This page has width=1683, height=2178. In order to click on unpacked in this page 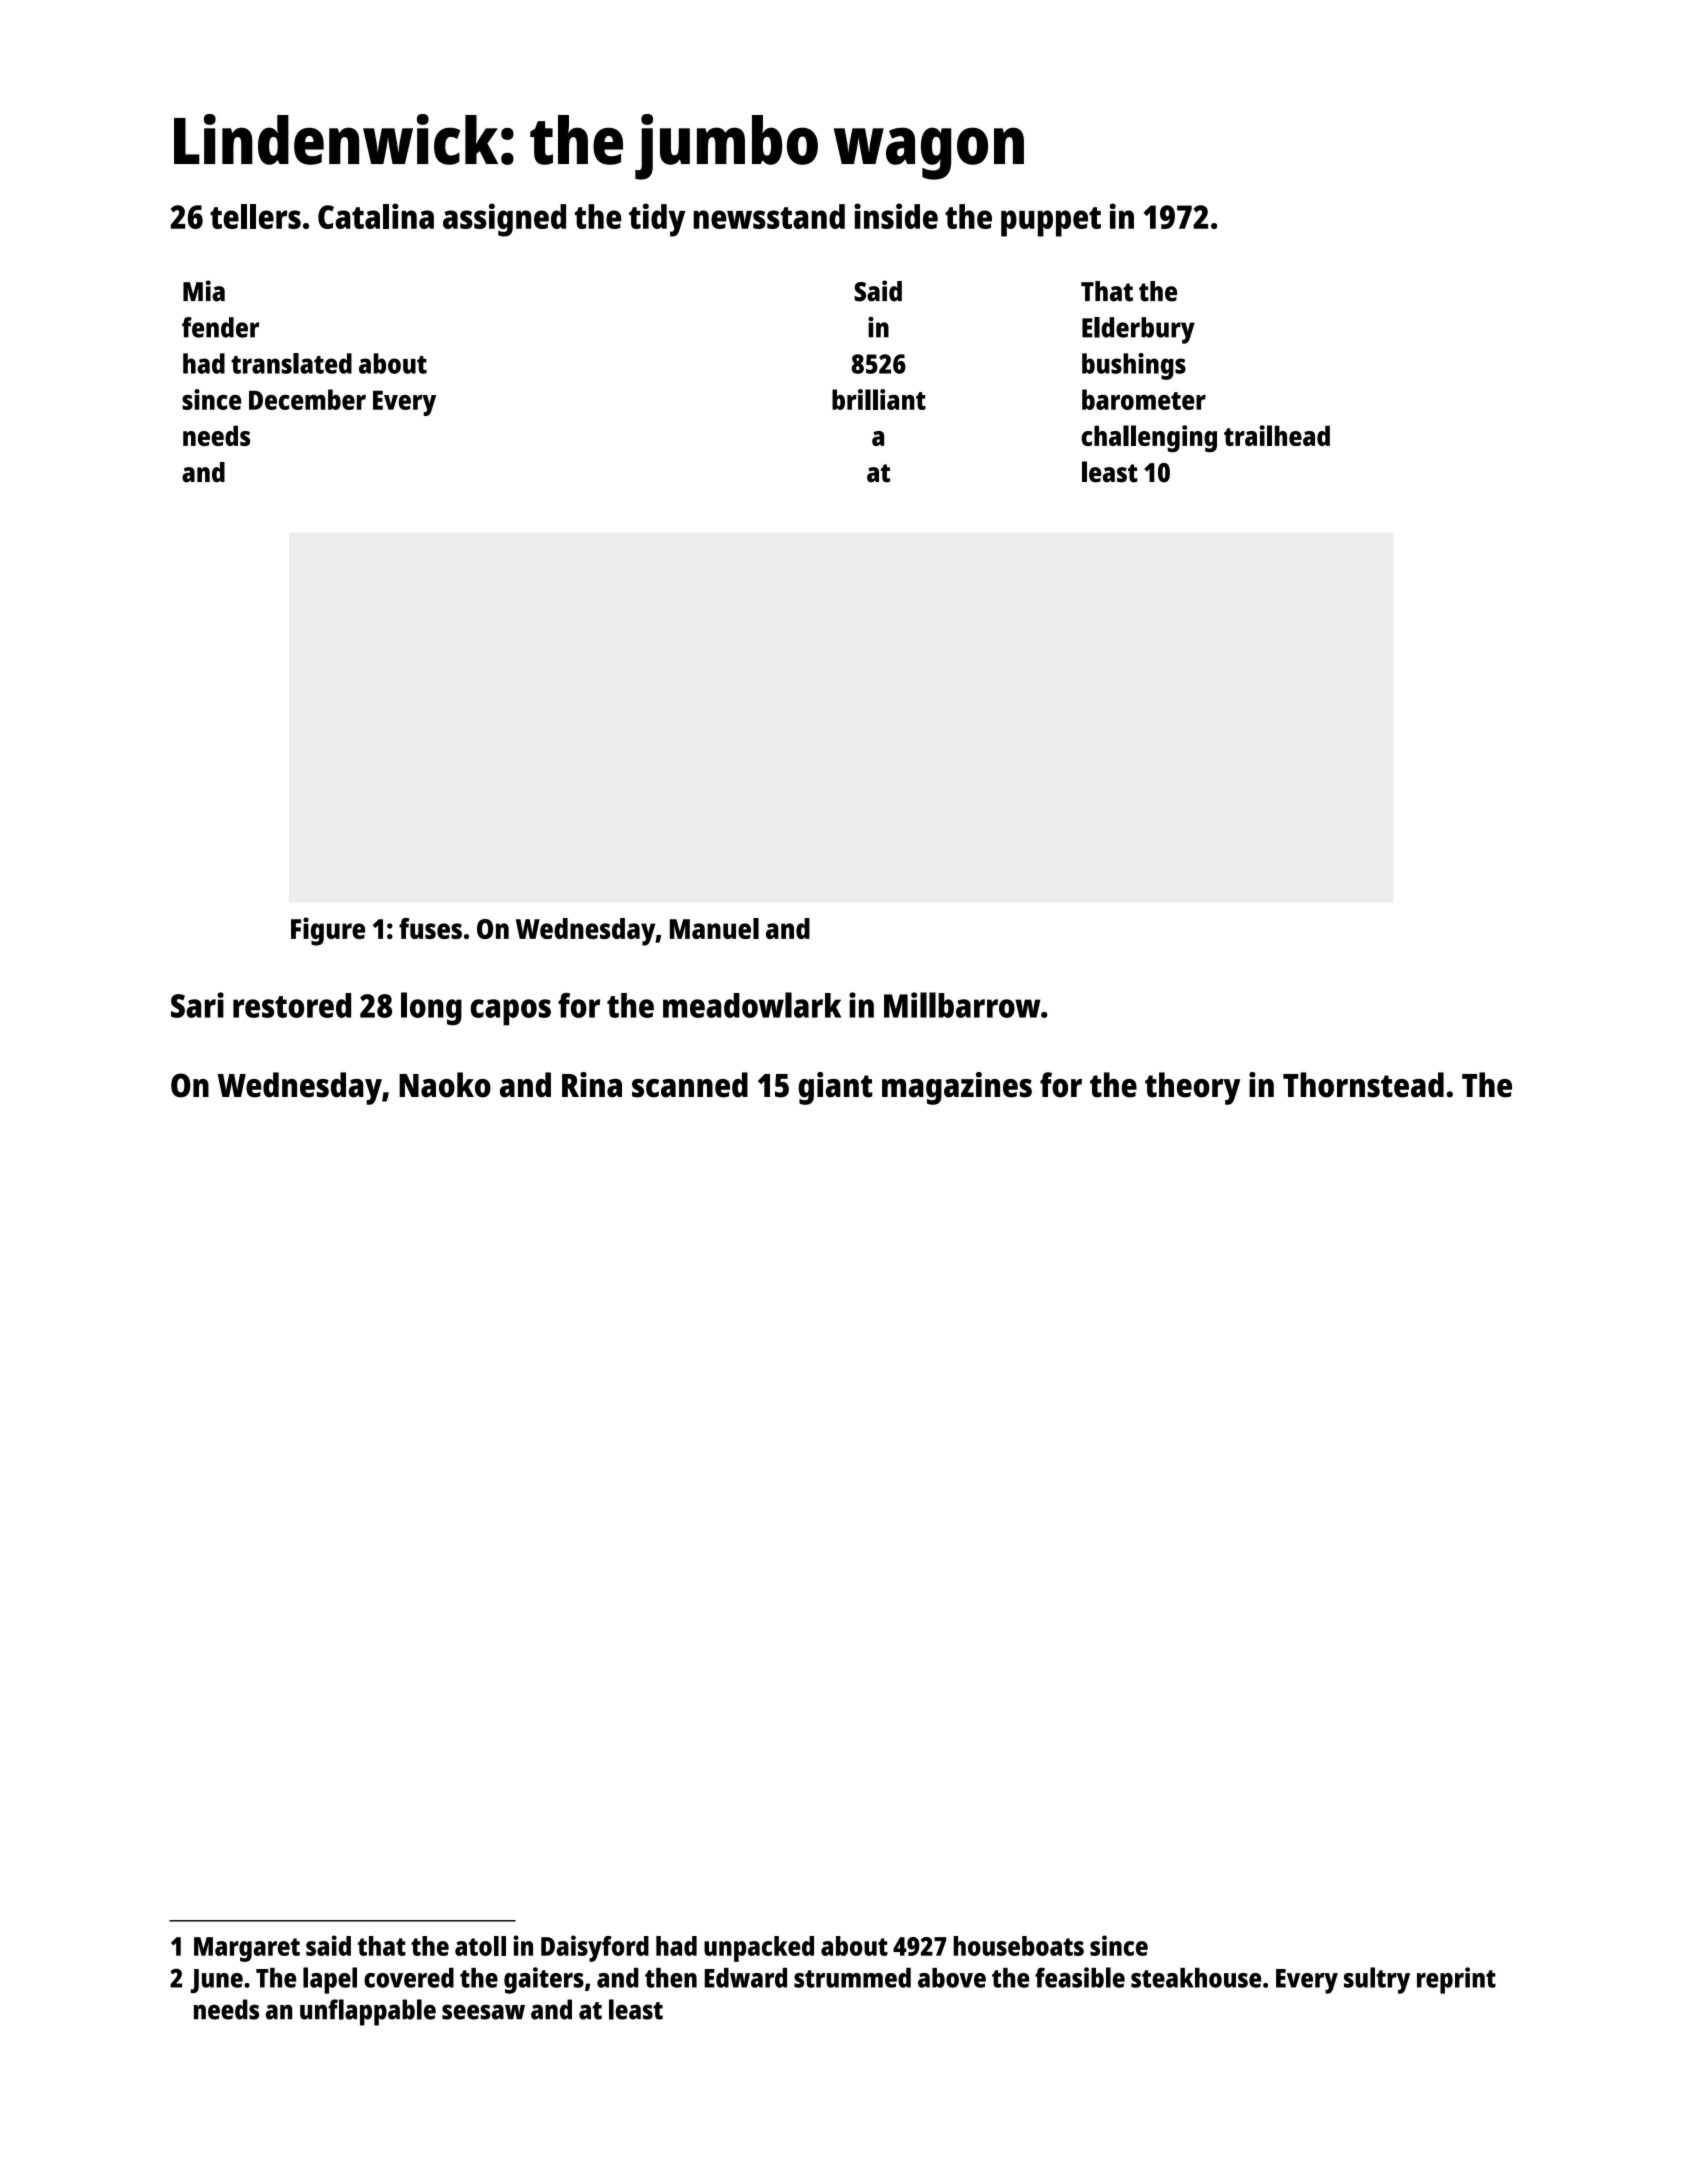, I will do `click(759, 1949)`.
